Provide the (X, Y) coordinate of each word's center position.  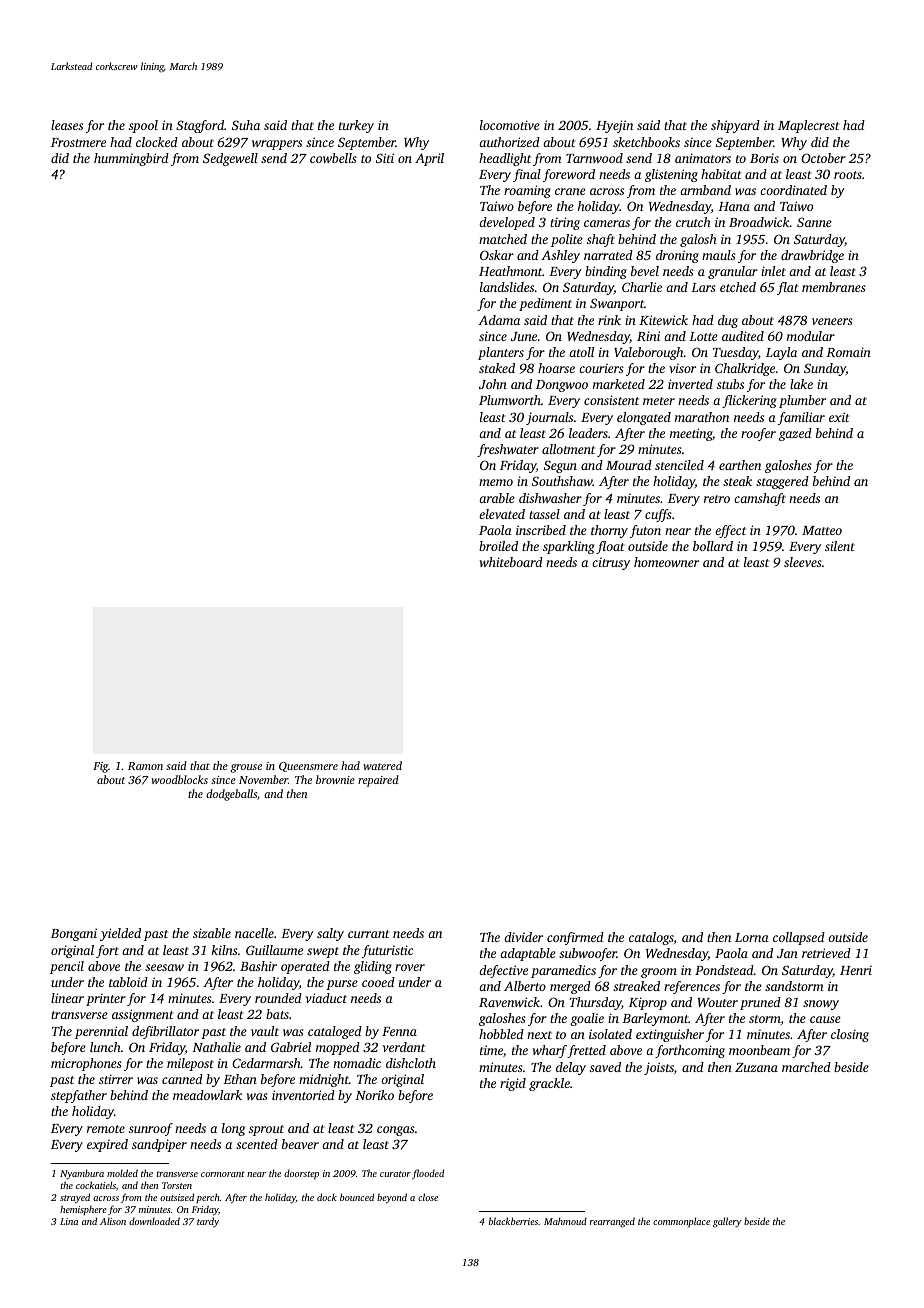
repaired (378, 781)
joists (659, 1068)
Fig (101, 767)
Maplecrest (808, 126)
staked (497, 368)
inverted (690, 384)
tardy (208, 1222)
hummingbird (131, 159)
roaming (527, 191)
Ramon (145, 766)
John (493, 384)
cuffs (658, 515)
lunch (105, 1047)
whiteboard (511, 562)
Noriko (374, 1095)
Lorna (752, 937)
